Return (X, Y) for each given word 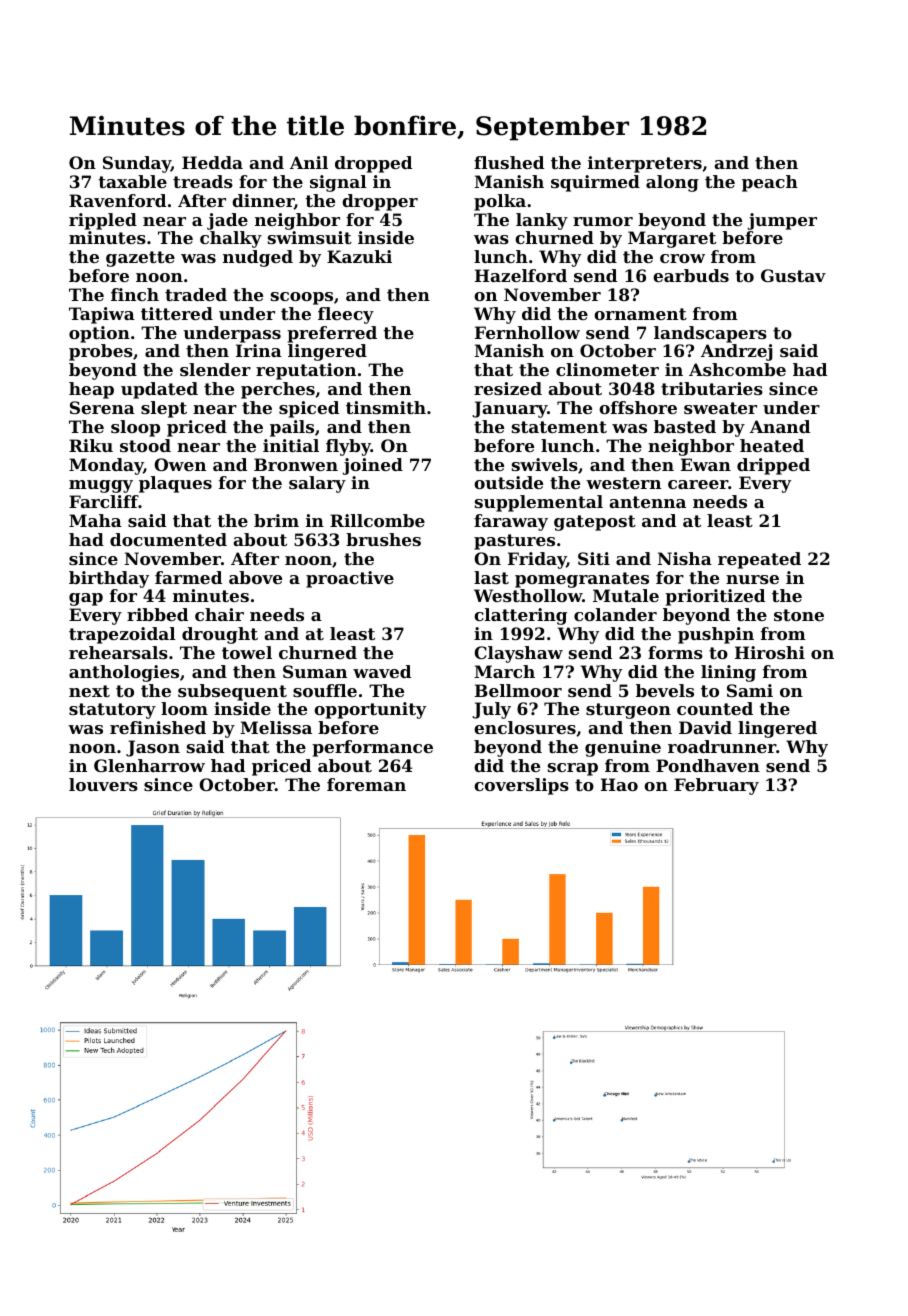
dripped (773, 466)
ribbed (157, 614)
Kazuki (359, 256)
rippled (103, 221)
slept (164, 409)
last (491, 577)
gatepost (595, 523)
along (672, 183)
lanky (542, 221)
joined (372, 466)
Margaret (672, 239)
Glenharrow (149, 765)
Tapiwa (102, 315)
